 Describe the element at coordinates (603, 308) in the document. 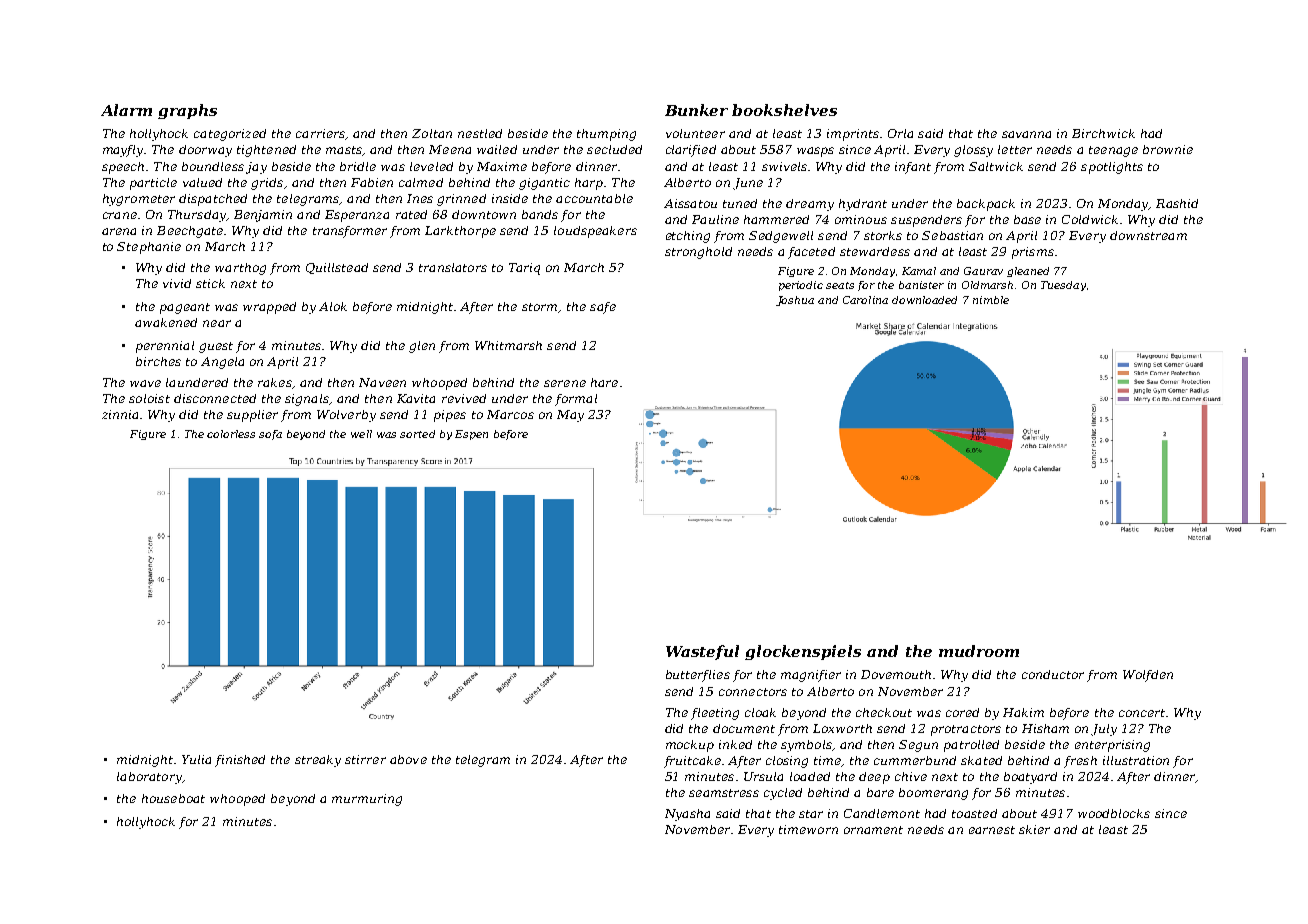

I see `safe` at that location.
